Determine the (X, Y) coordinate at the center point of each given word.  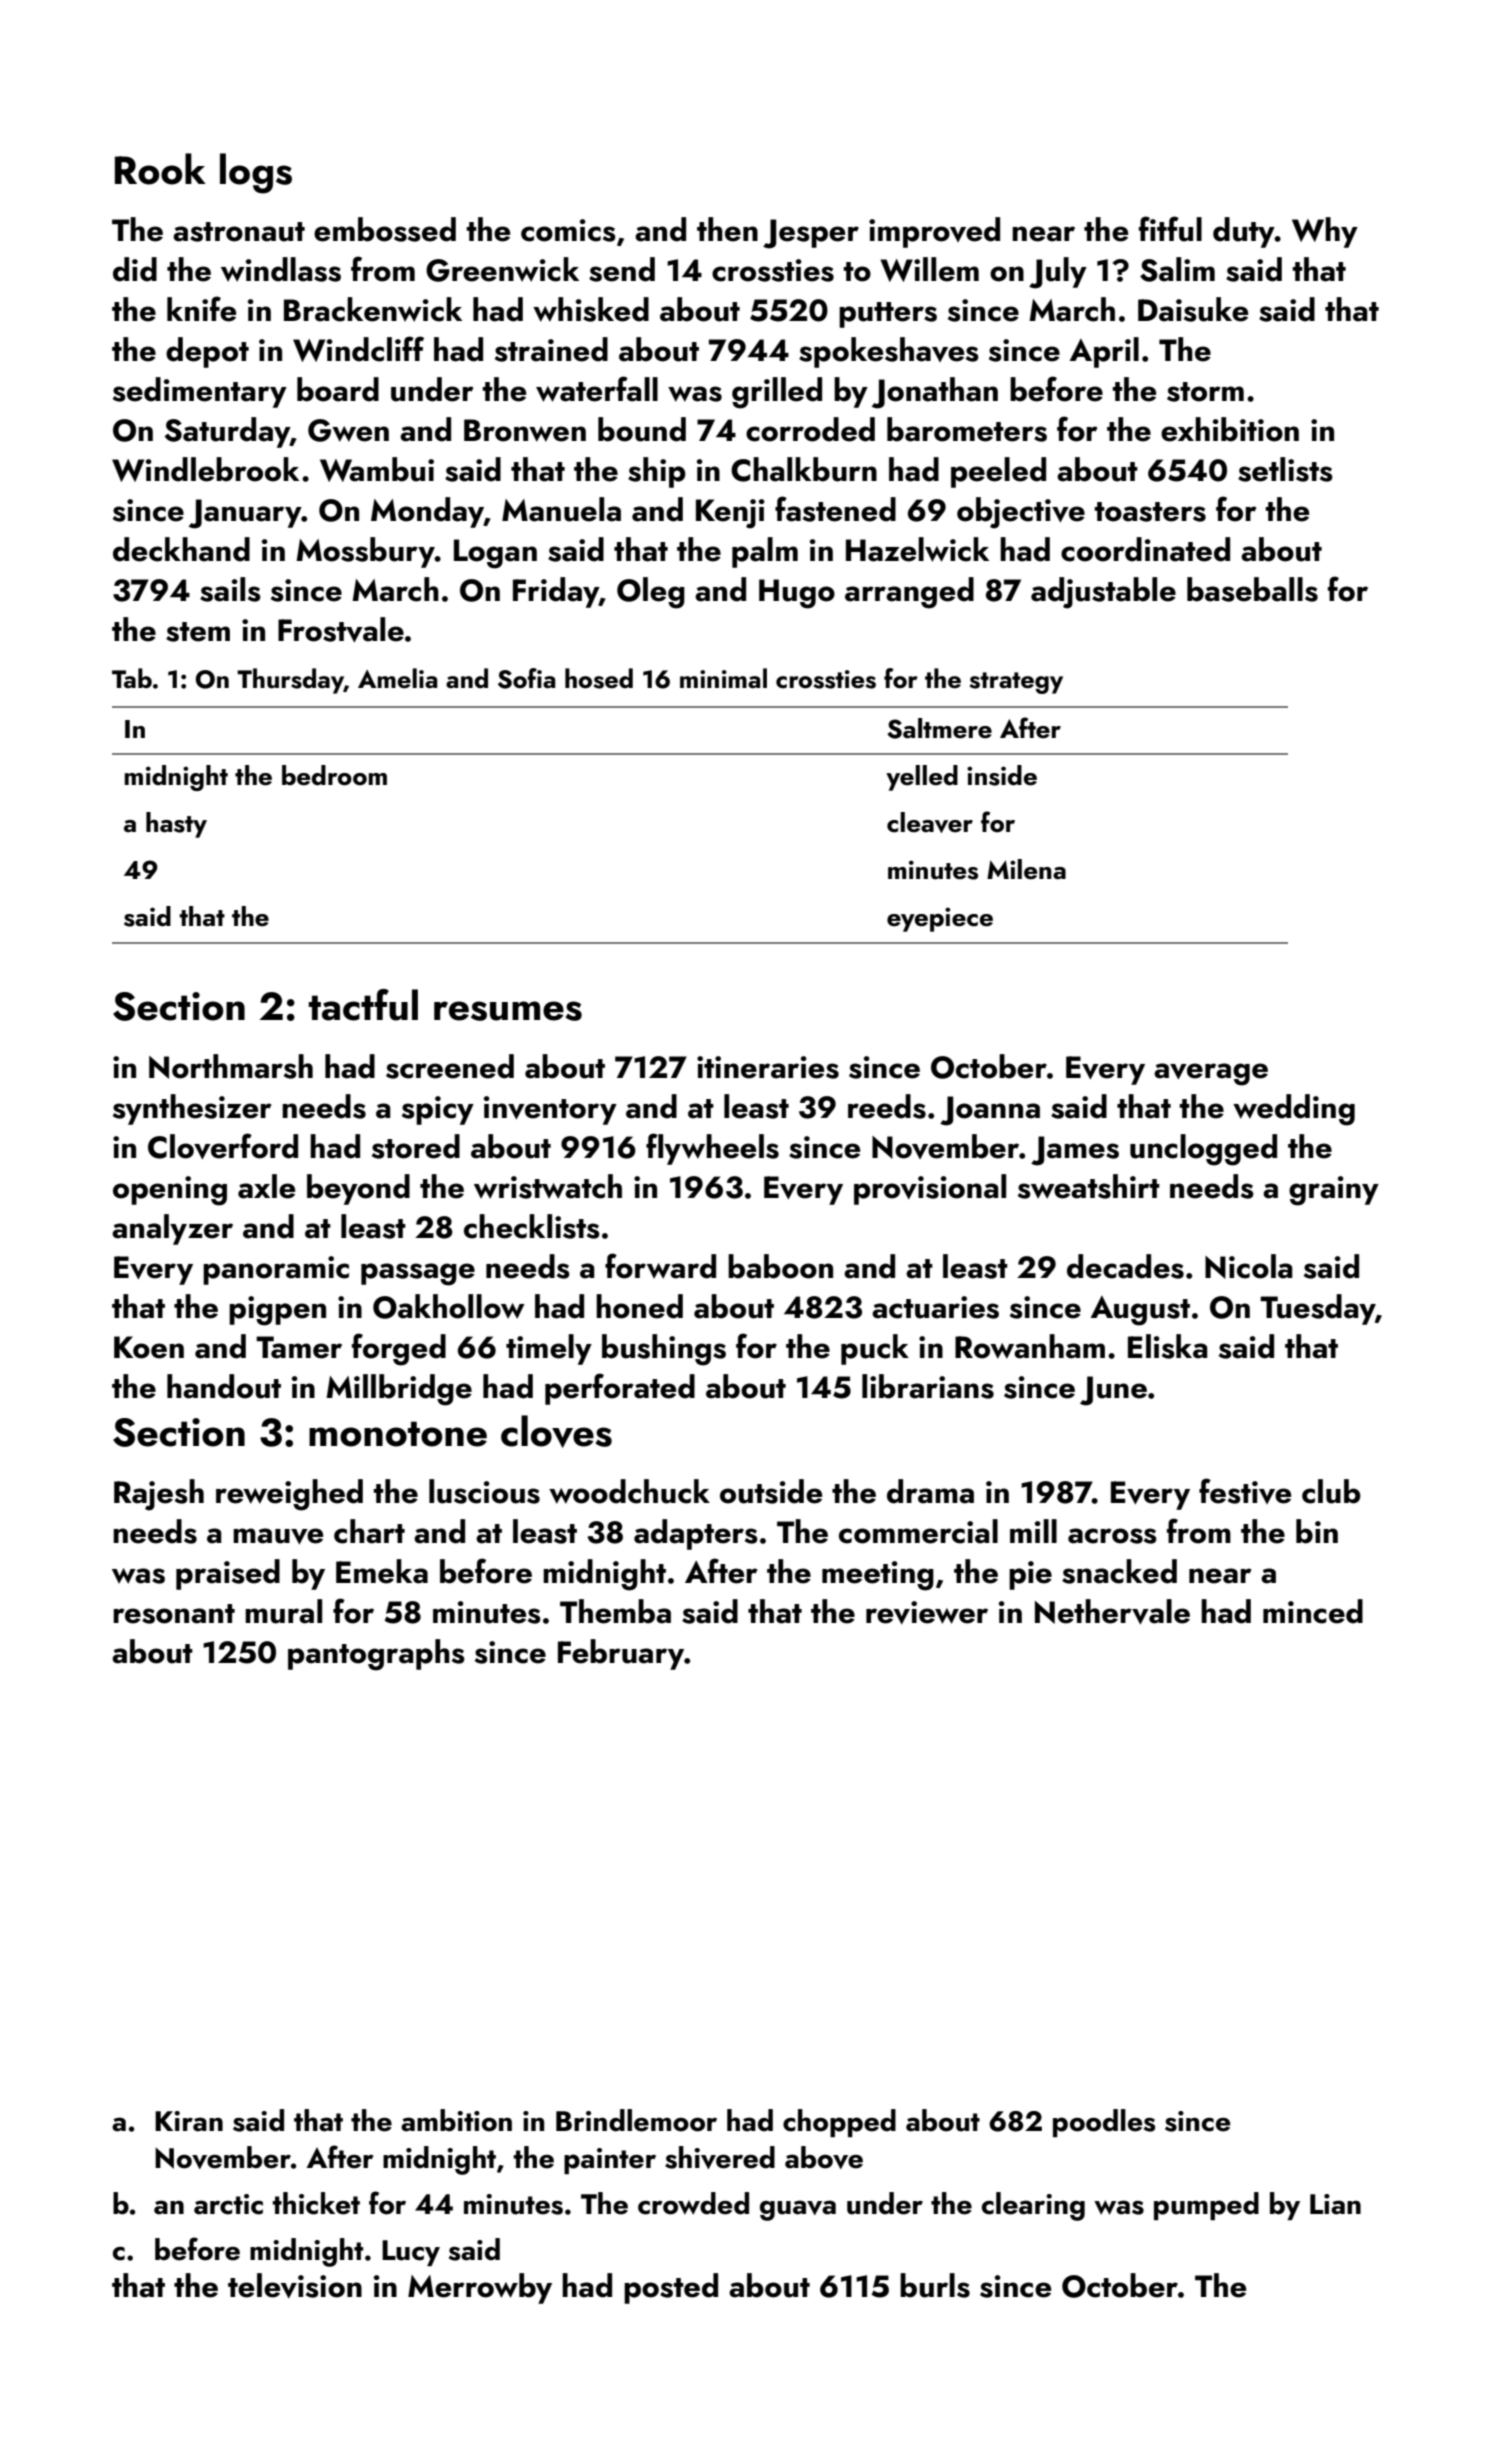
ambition (456, 2120)
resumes (508, 1011)
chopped (839, 2123)
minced (1313, 1611)
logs (256, 173)
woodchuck (629, 1491)
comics (568, 230)
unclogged (1203, 1150)
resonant (174, 1614)
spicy (438, 1110)
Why (1325, 232)
